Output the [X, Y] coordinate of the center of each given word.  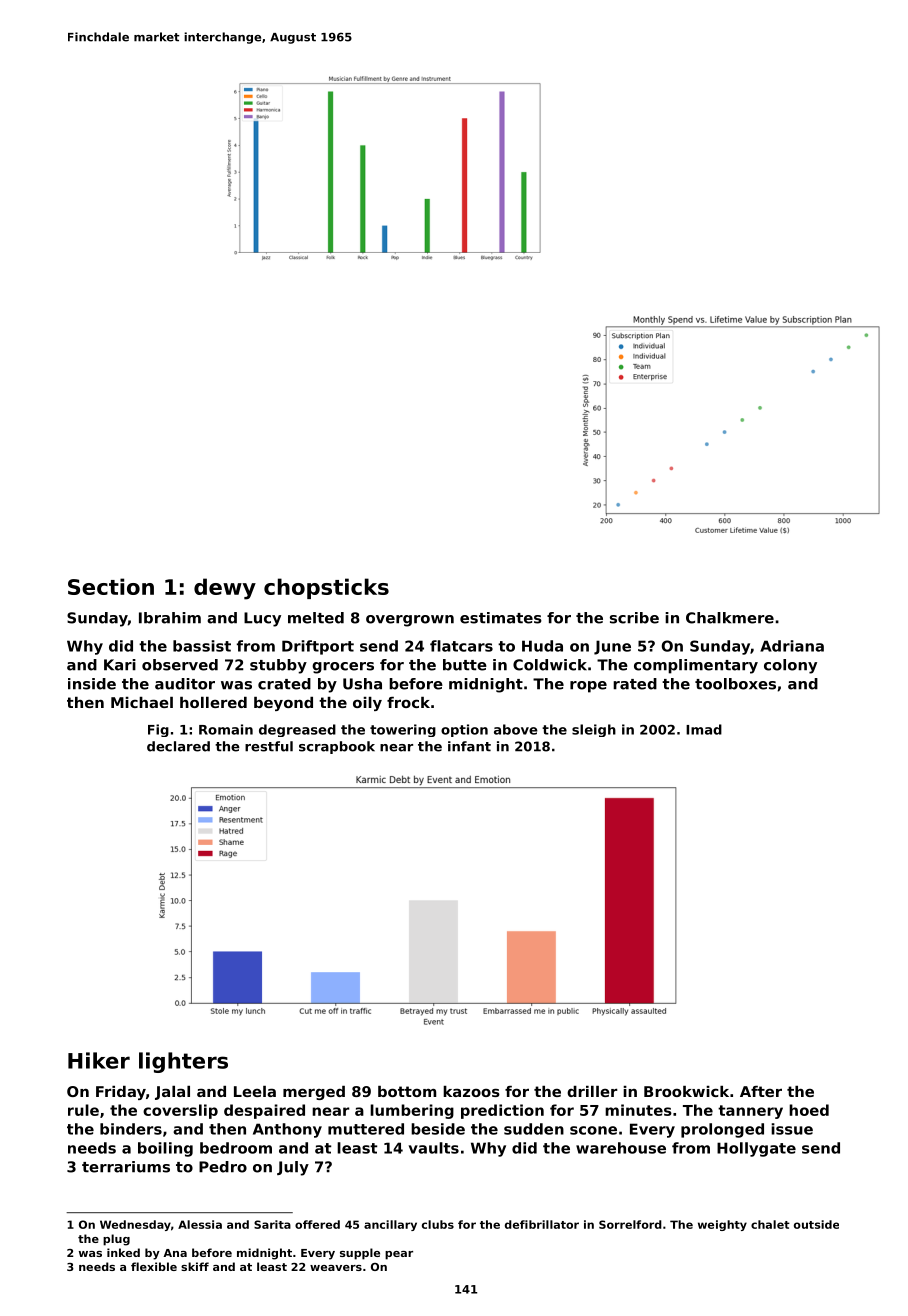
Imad [704, 729]
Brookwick [686, 1091]
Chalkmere [730, 618]
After [761, 1091]
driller [592, 1091]
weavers [336, 1268]
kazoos [471, 1091]
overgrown [410, 621]
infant [469, 746]
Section [111, 586]
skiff [195, 1266]
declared [178, 746]
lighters [183, 1062]
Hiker [99, 1060]
